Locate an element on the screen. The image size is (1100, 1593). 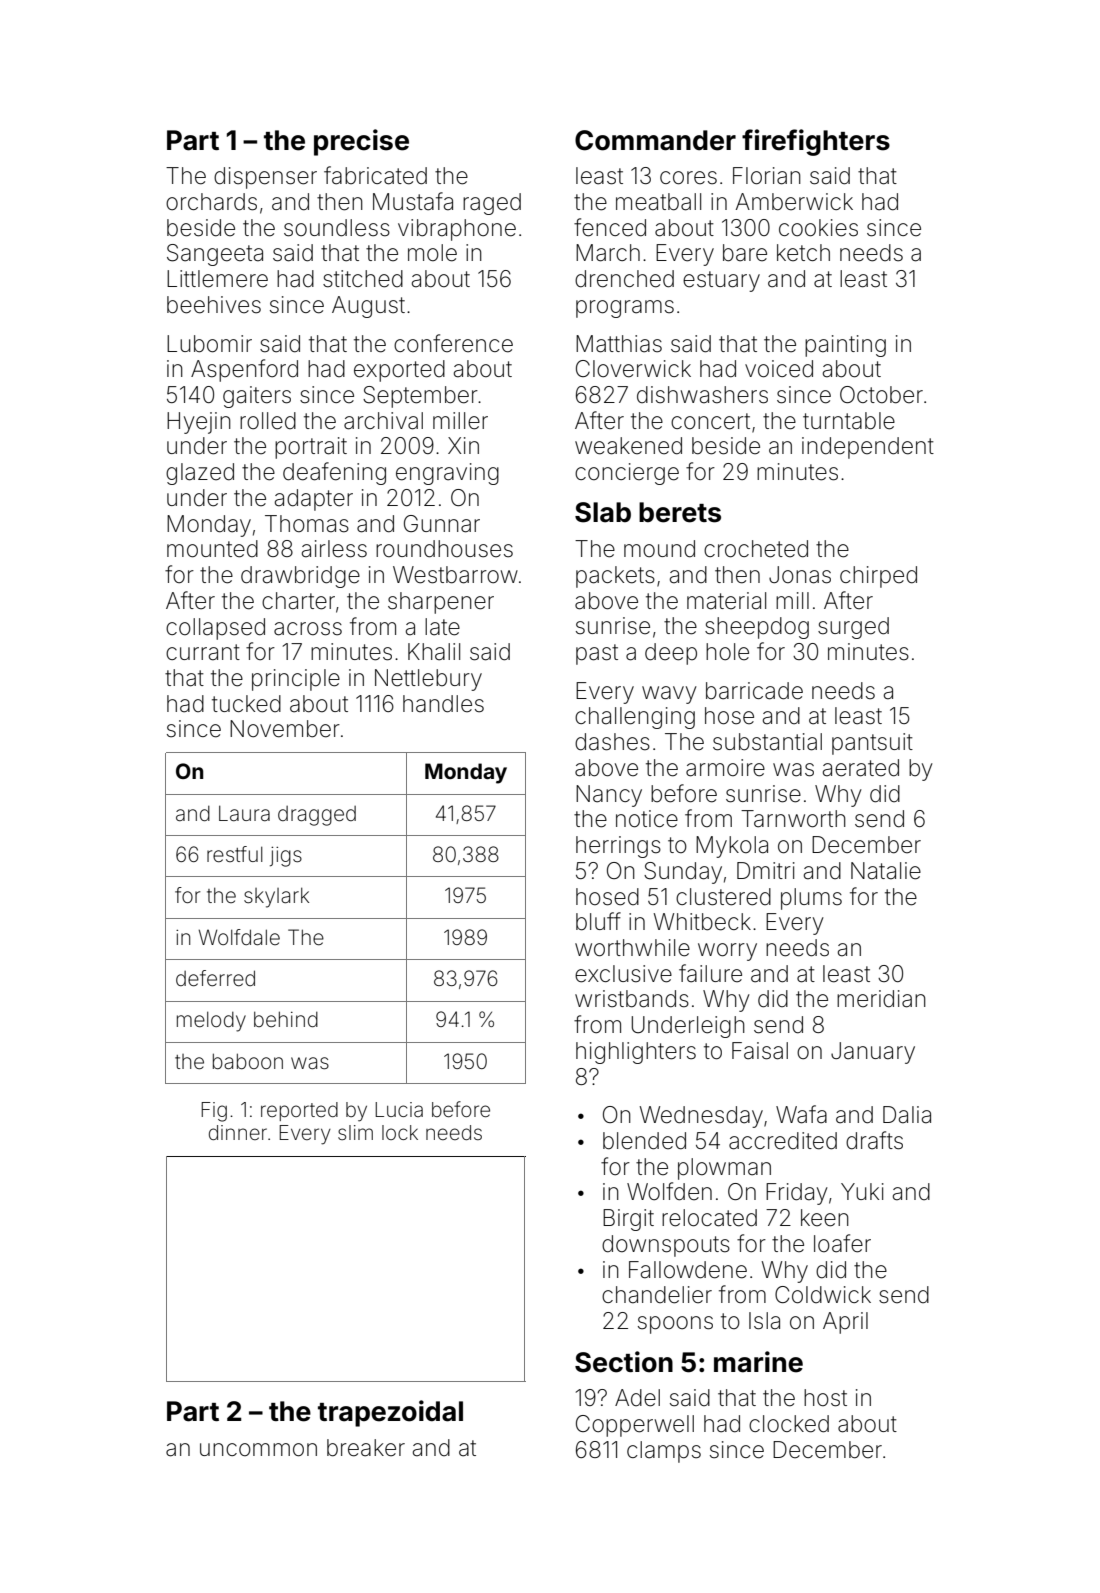
Friday is located at coordinates (797, 1194).
